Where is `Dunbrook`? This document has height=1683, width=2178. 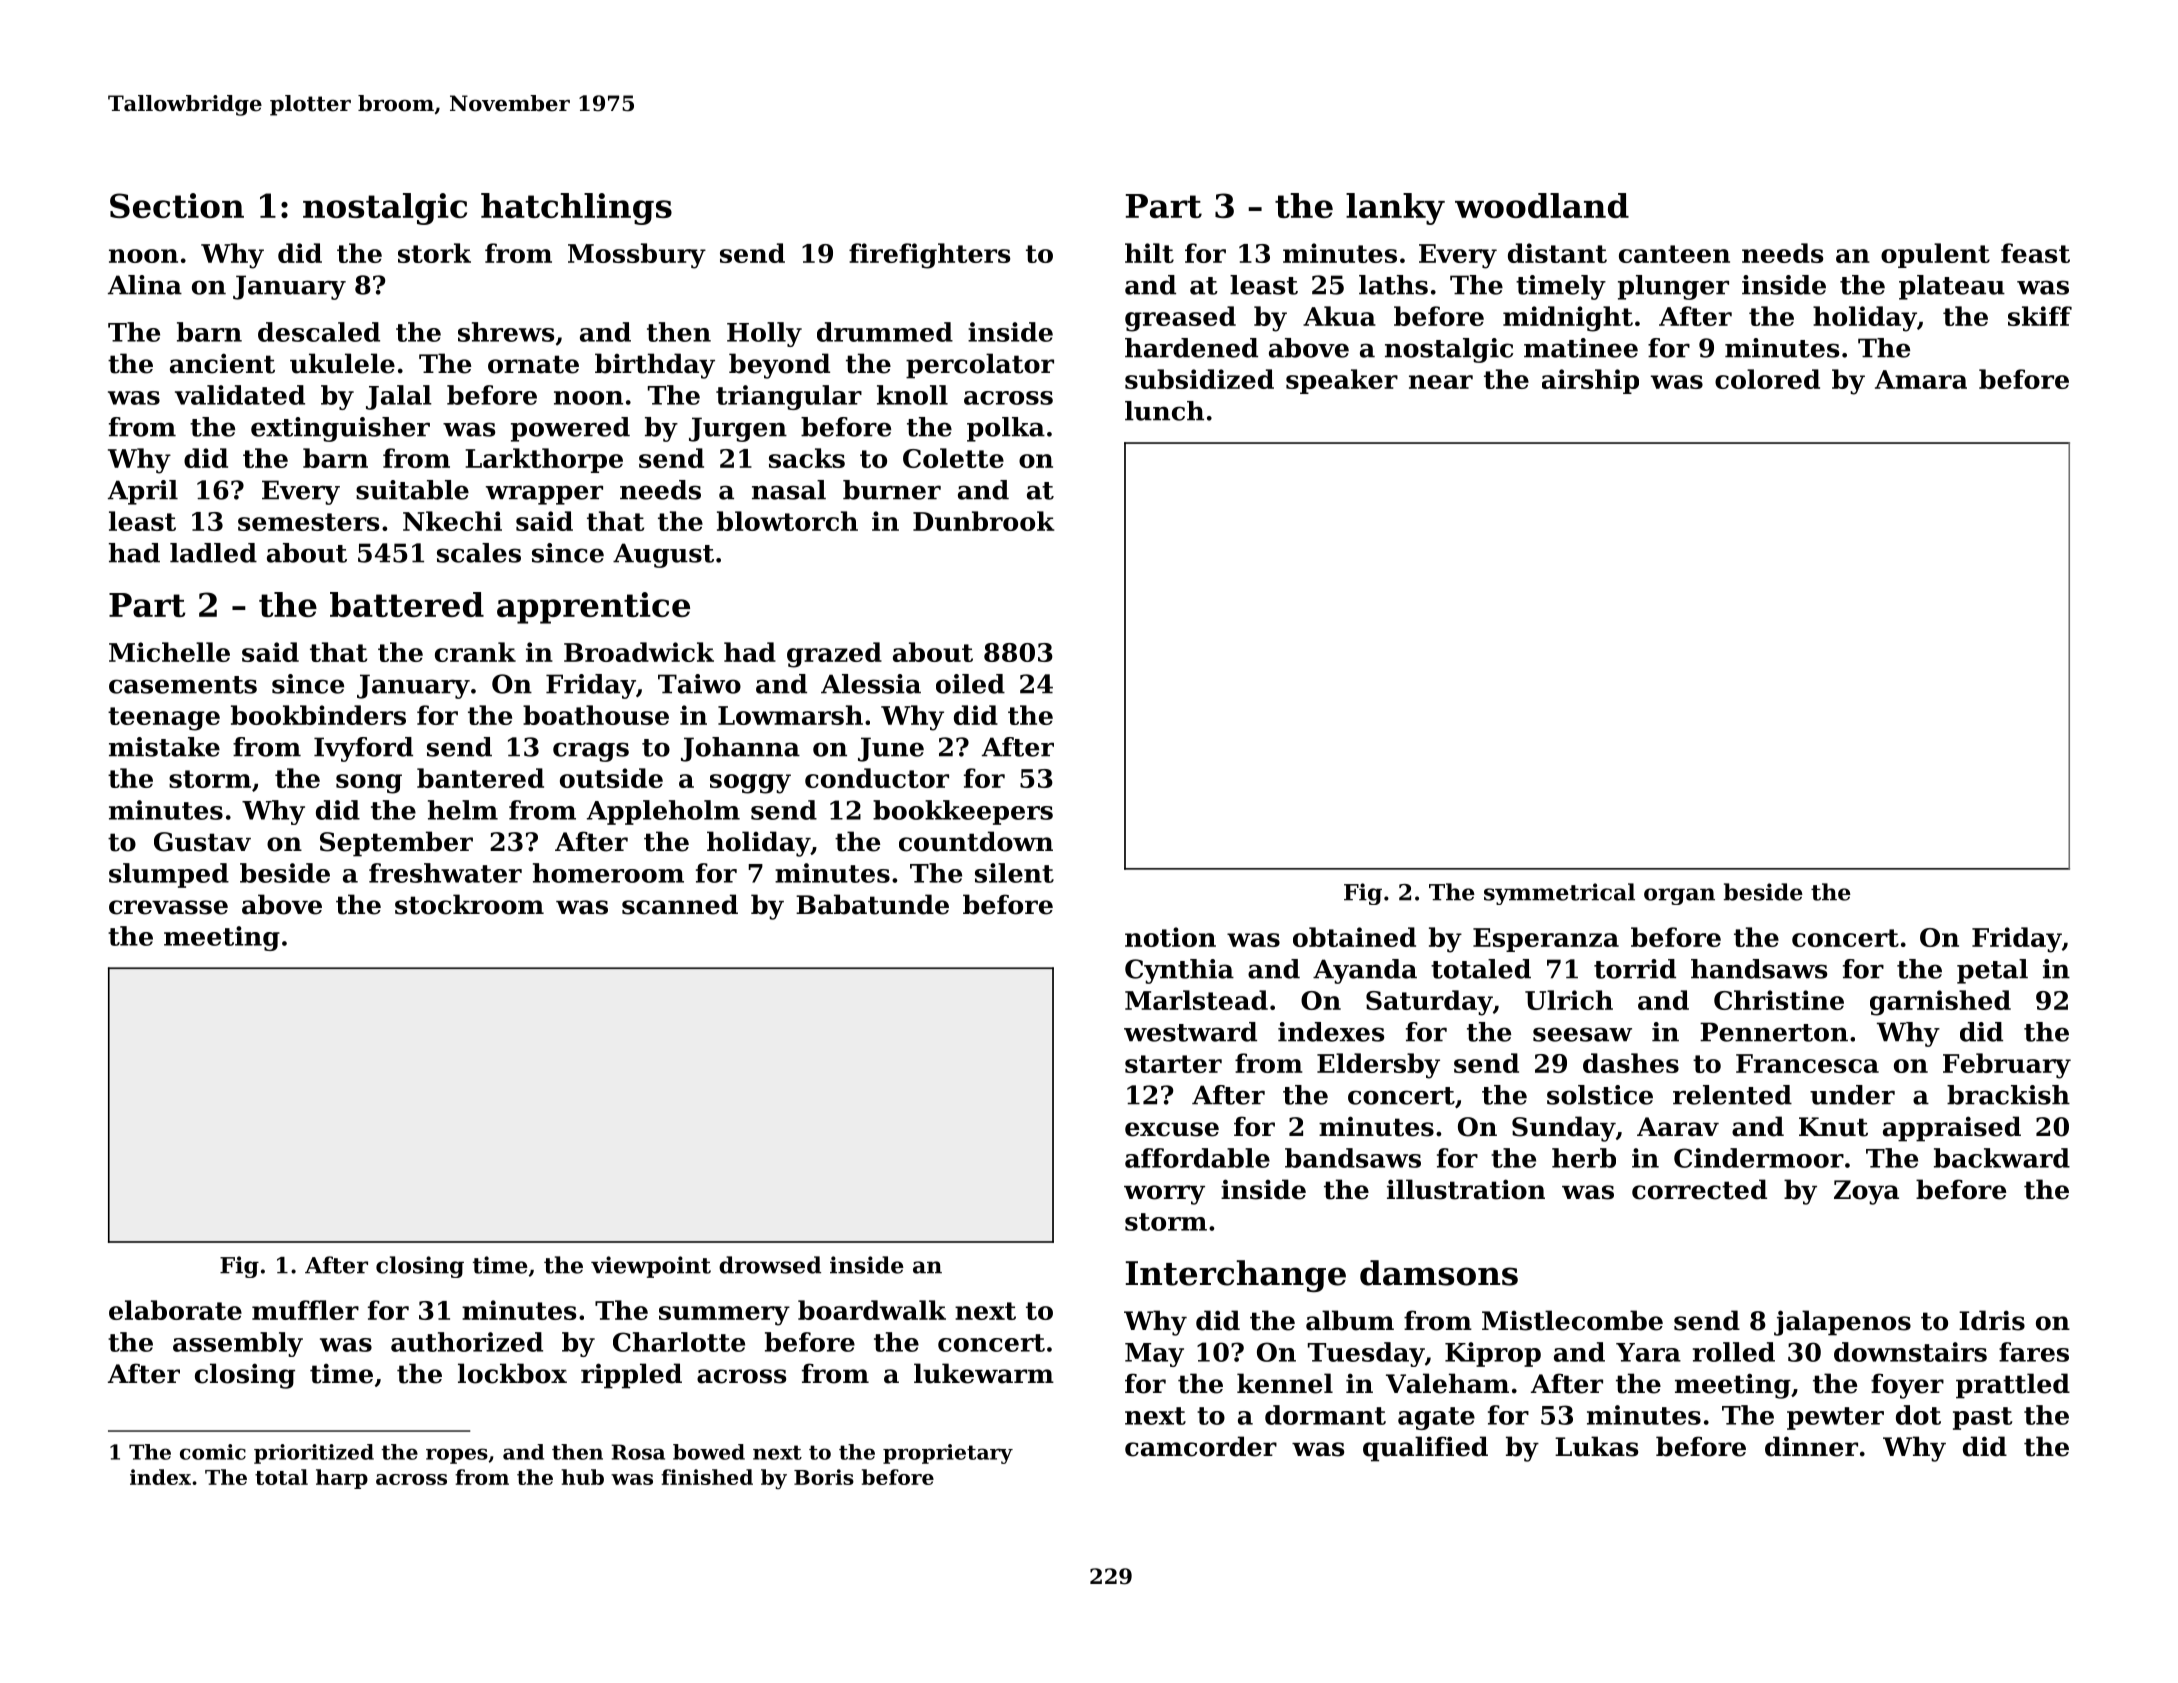 Dunbrook is located at coordinates (983, 521).
